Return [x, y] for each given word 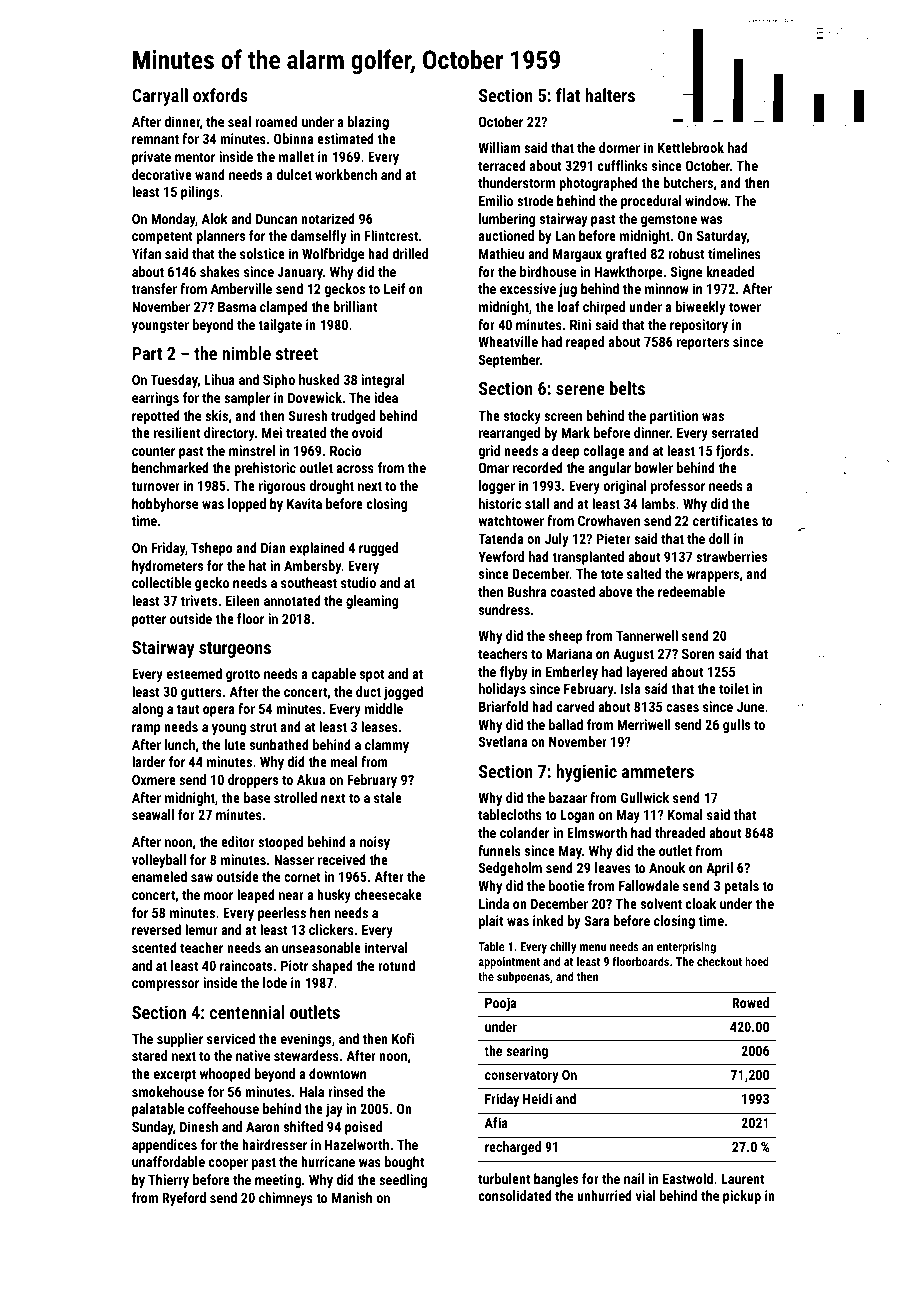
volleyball [159, 861]
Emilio [496, 200]
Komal [685, 814]
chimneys [286, 1199]
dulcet [294, 174]
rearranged [509, 434]
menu [593, 947]
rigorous [282, 487]
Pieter [614, 538]
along [147, 710]
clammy [387, 746]
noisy [375, 843]
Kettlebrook [691, 147]
